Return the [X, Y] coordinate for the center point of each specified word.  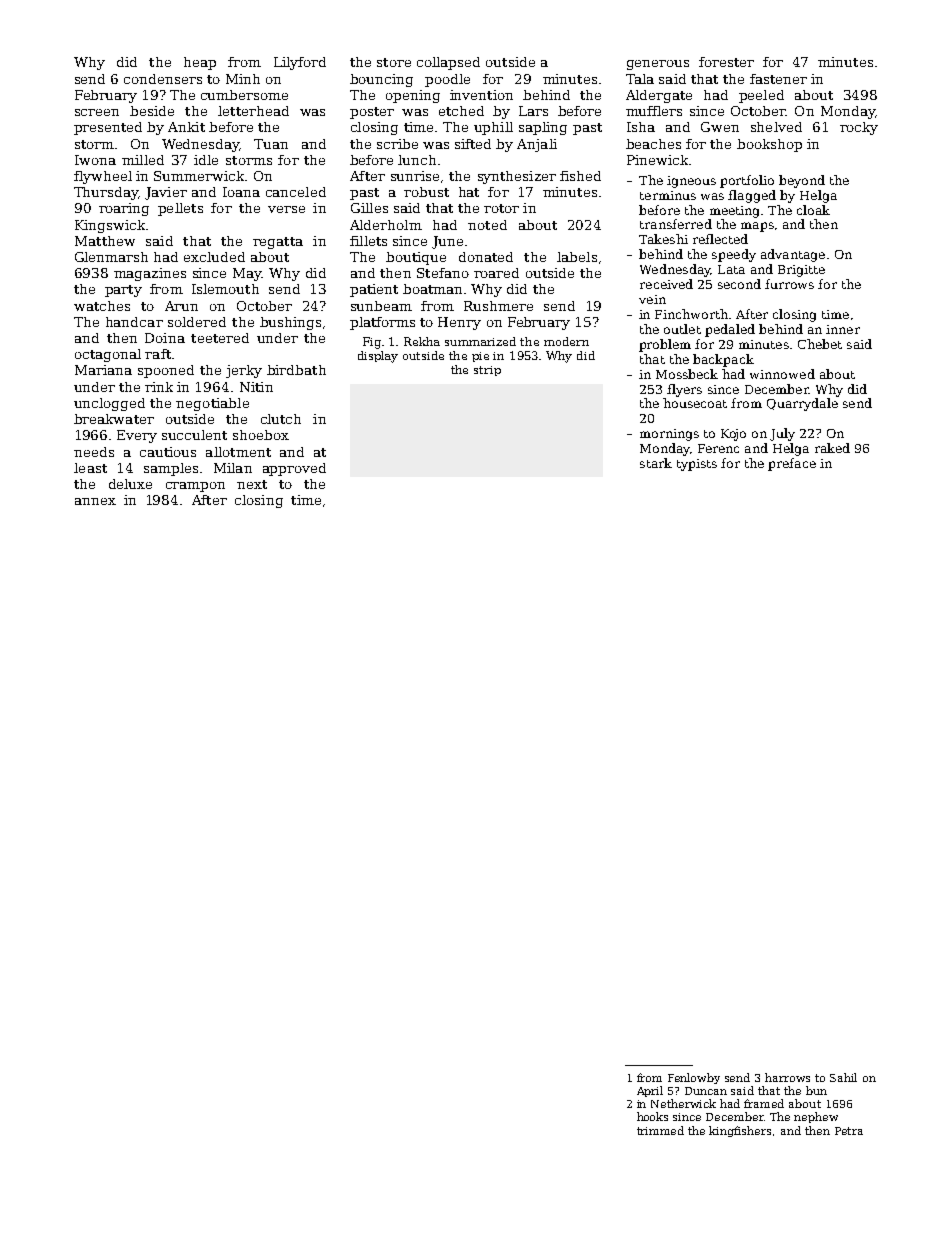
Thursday [106, 193]
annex [95, 501]
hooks [652, 1116]
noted [487, 225]
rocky [859, 128]
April [650, 1091]
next [252, 484]
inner [843, 329]
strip [487, 371]
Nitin [256, 387]
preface [792, 464]
